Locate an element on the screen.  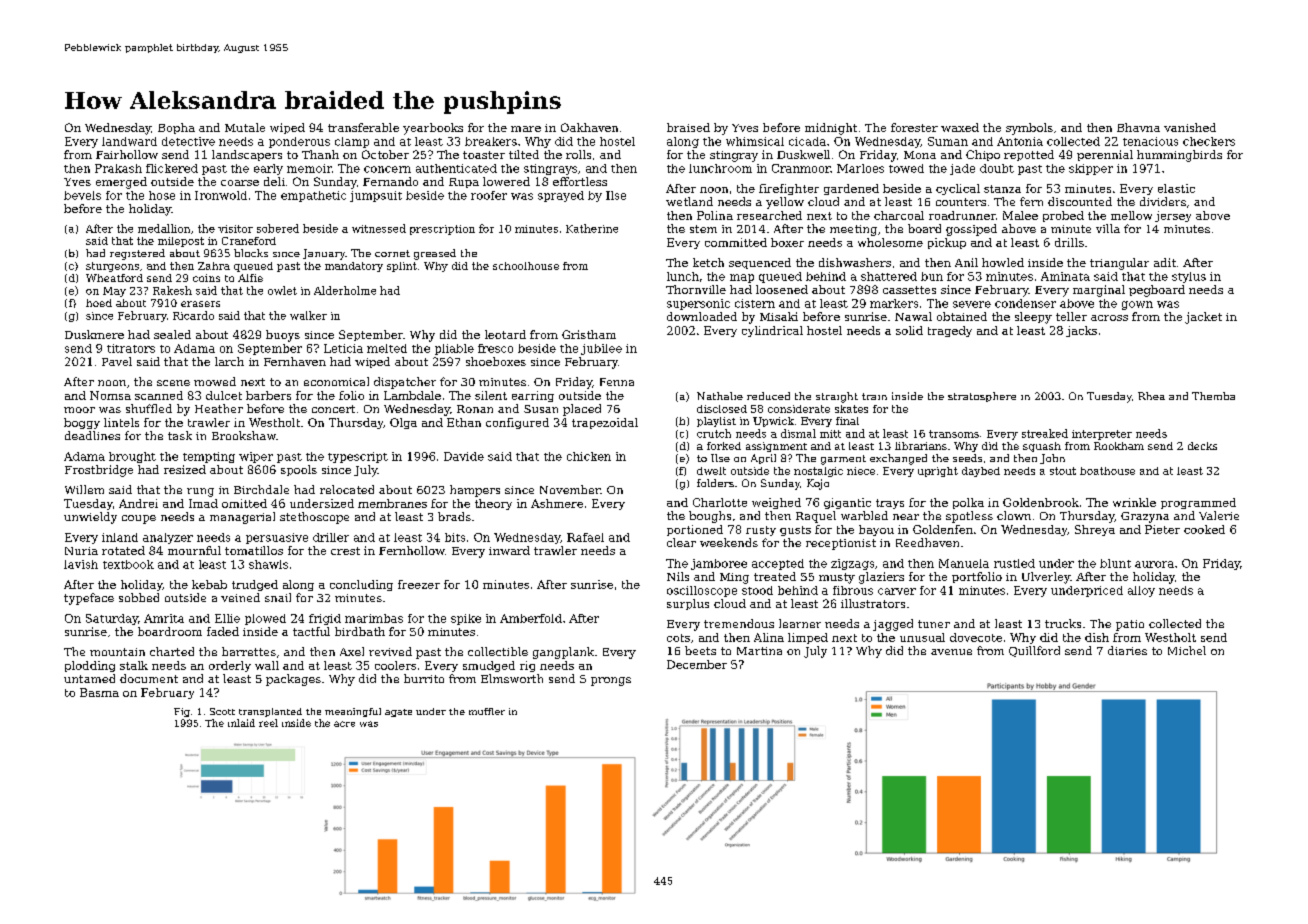
carver is located at coordinates (897, 591).
